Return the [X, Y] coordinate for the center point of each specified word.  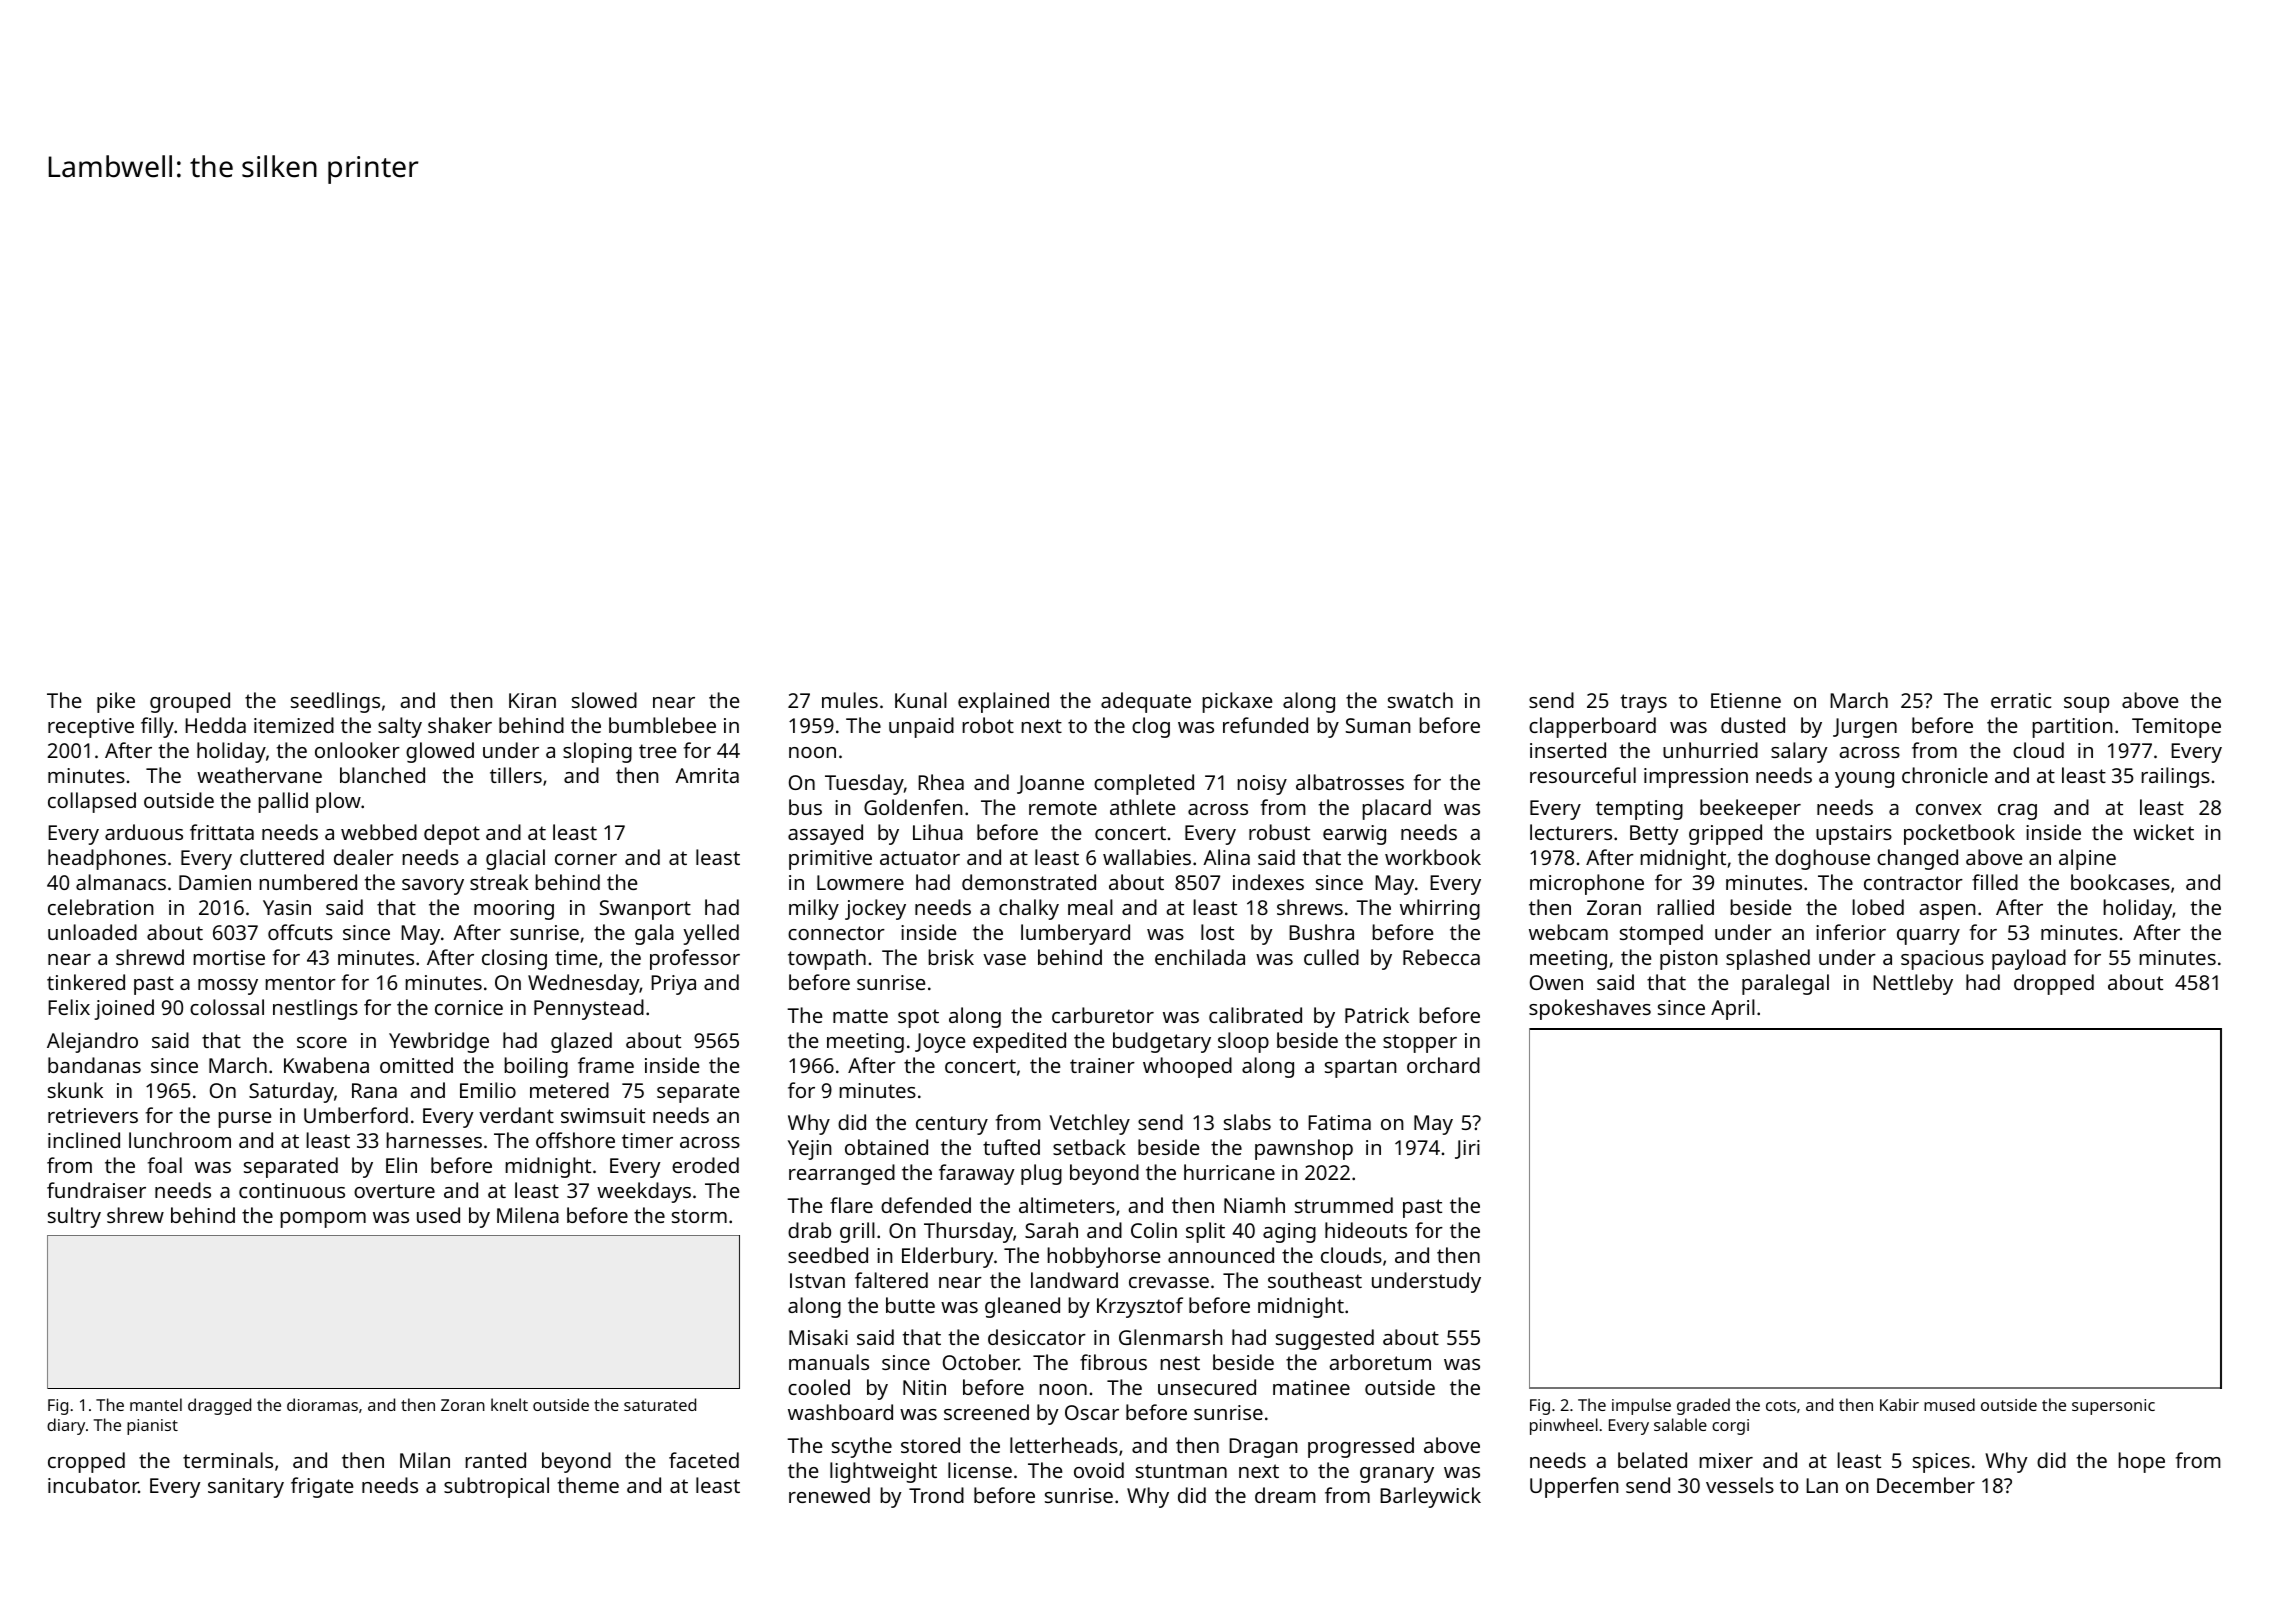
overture [394, 1191]
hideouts [1366, 1230]
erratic [2021, 700]
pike [116, 702]
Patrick [1377, 1015]
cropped [86, 1462]
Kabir [1899, 1404]
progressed [1361, 1447]
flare [851, 1205]
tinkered [86, 982]
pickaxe [1237, 702]
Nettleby [1913, 984]
